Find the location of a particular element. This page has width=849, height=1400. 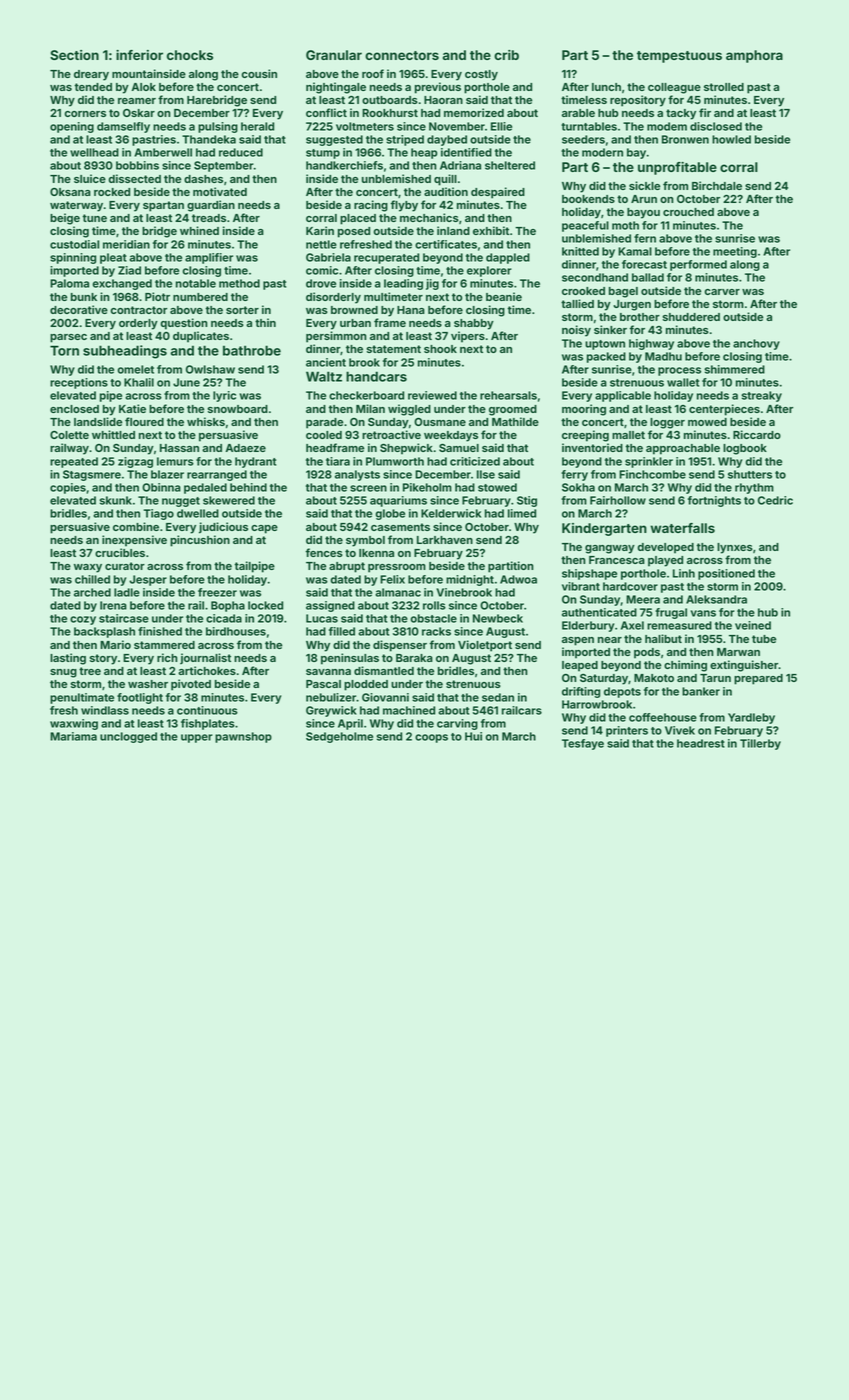

Oksana is located at coordinates (70, 192).
